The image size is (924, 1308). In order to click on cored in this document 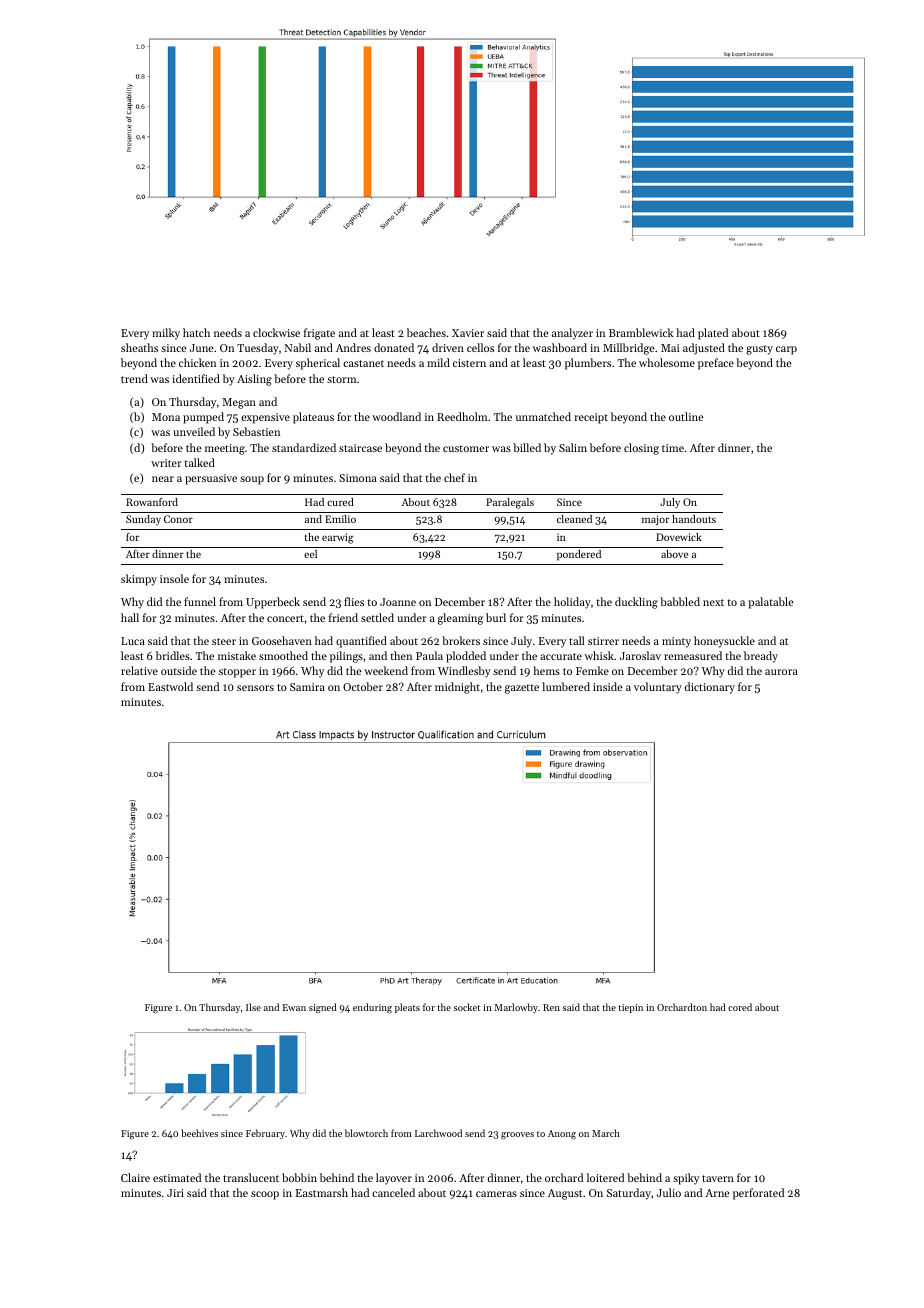, I will do `click(740, 1007)`.
